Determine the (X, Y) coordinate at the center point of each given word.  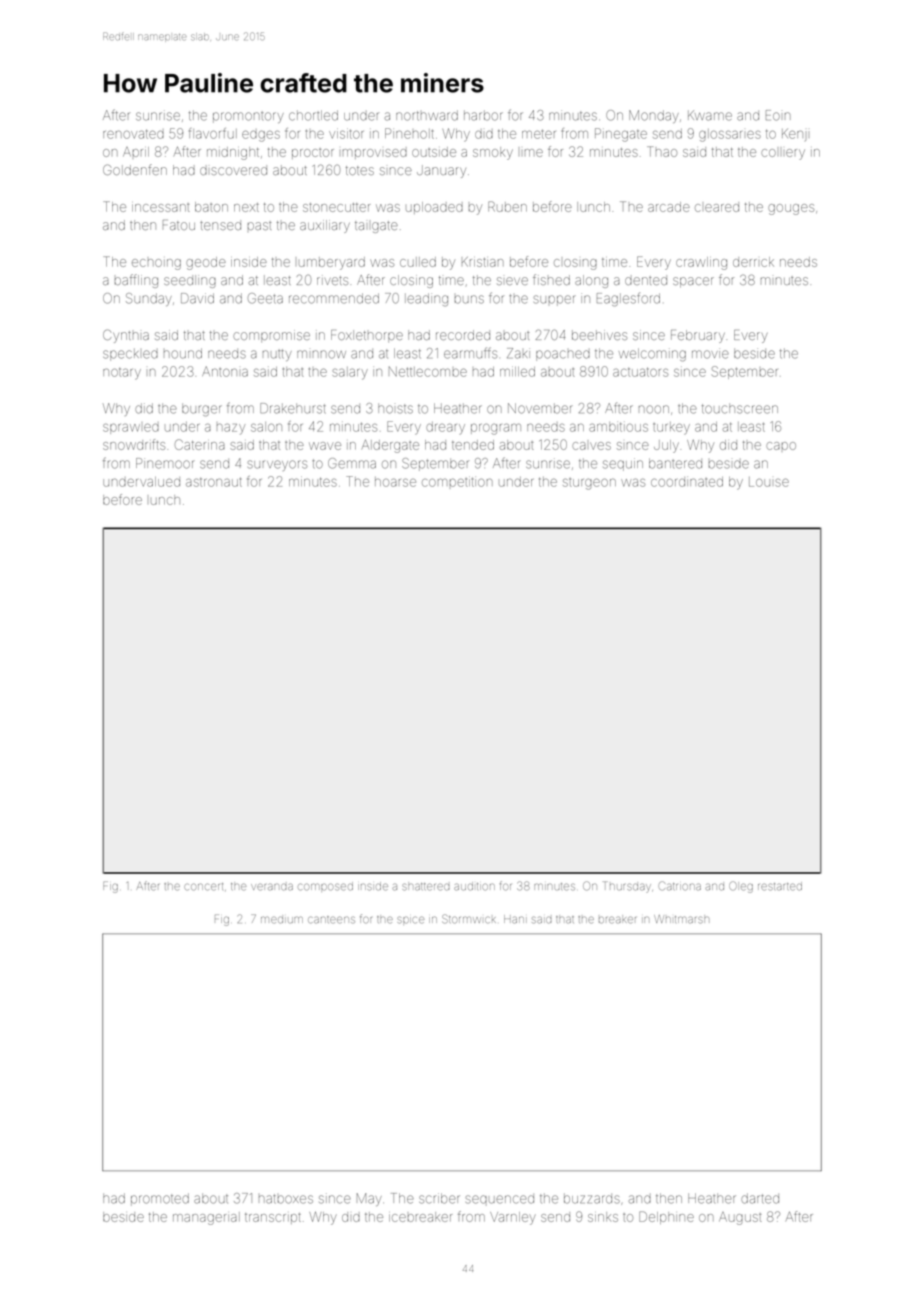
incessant (161, 207)
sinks (603, 1217)
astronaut (214, 482)
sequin (623, 464)
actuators (640, 372)
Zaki (518, 353)
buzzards (592, 1199)
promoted (160, 1199)
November (540, 408)
